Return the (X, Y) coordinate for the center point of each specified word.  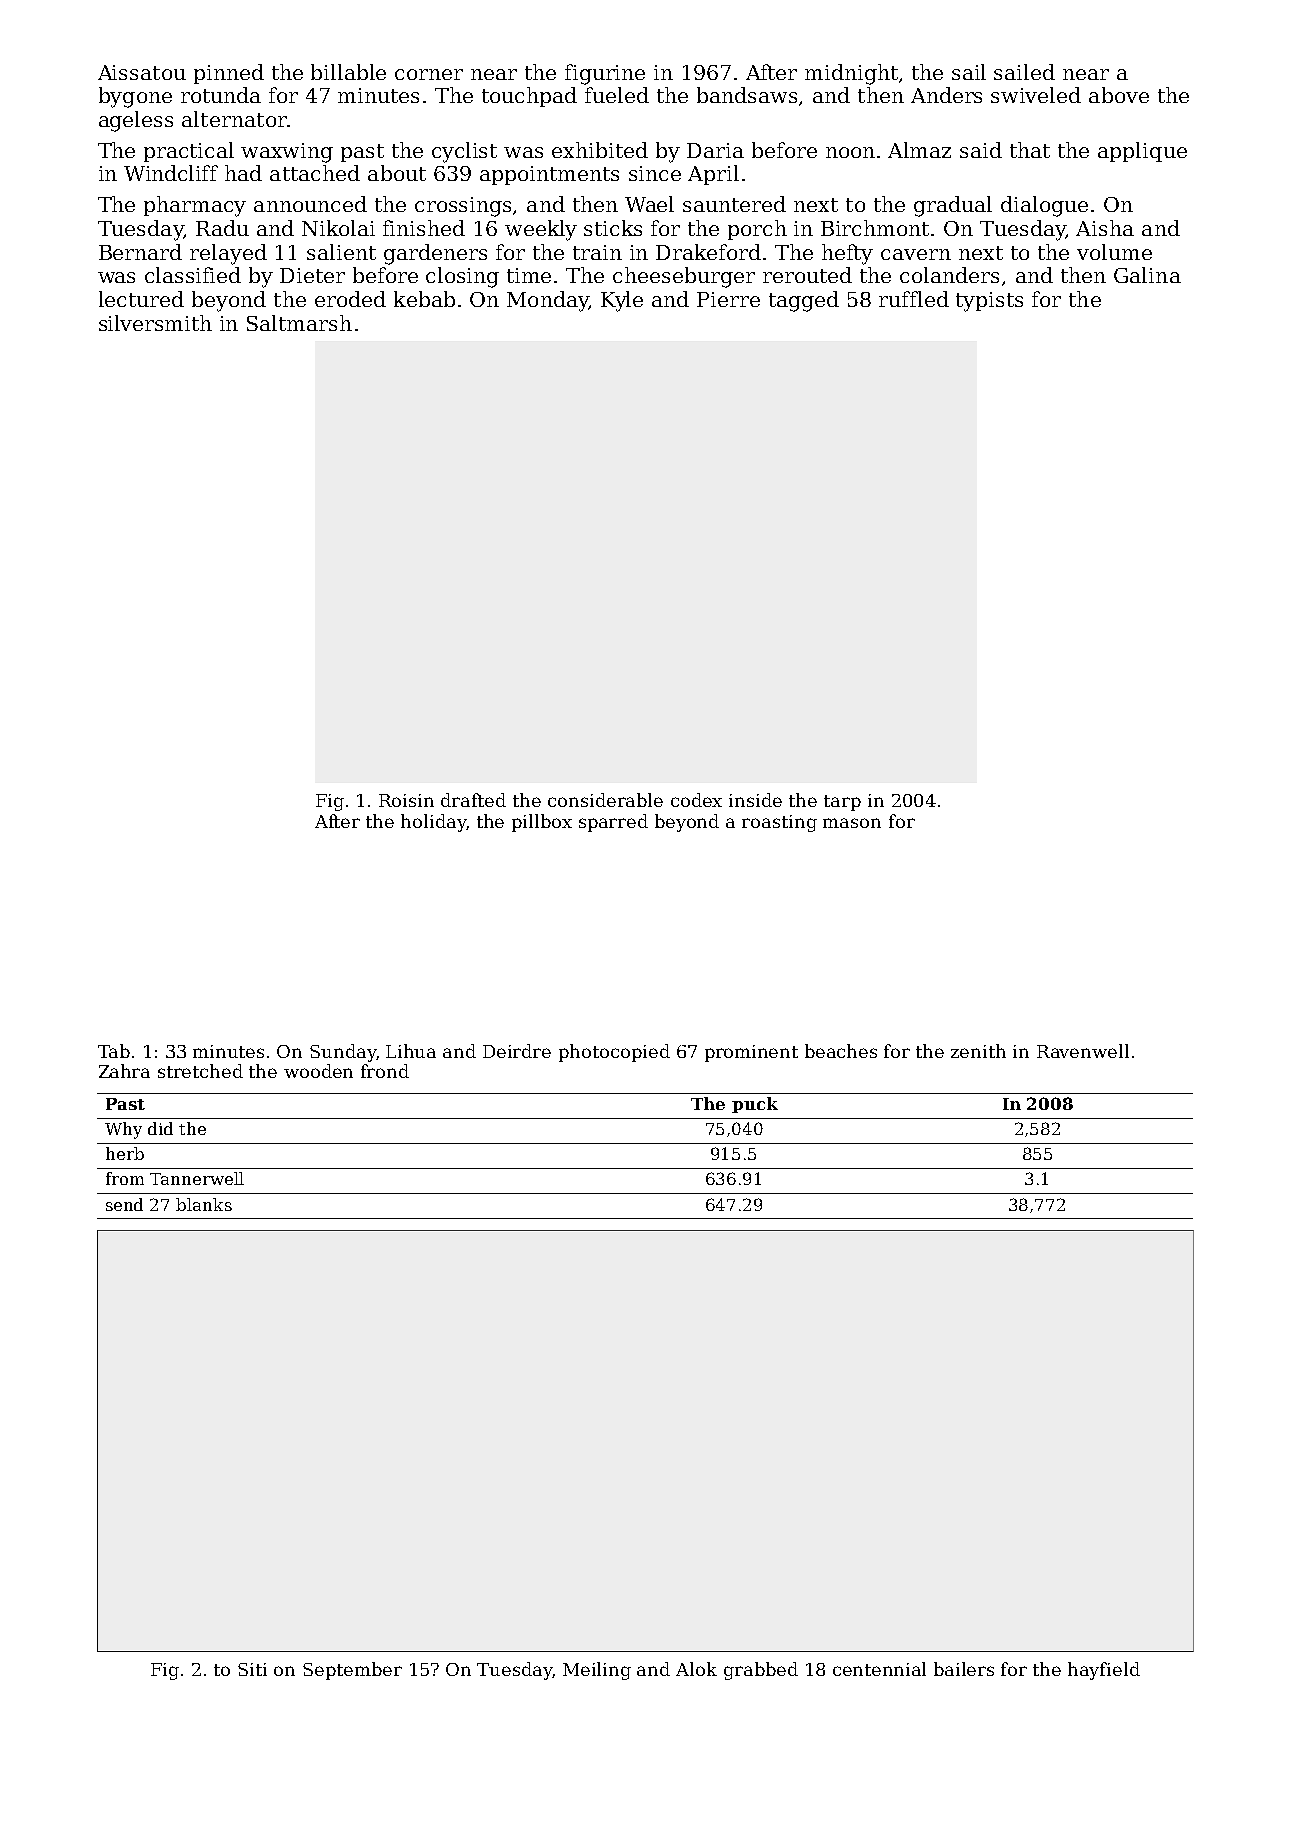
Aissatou (142, 72)
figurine (605, 74)
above (1119, 95)
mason (852, 823)
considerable (605, 800)
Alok (696, 1669)
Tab (114, 1051)
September (352, 1671)
